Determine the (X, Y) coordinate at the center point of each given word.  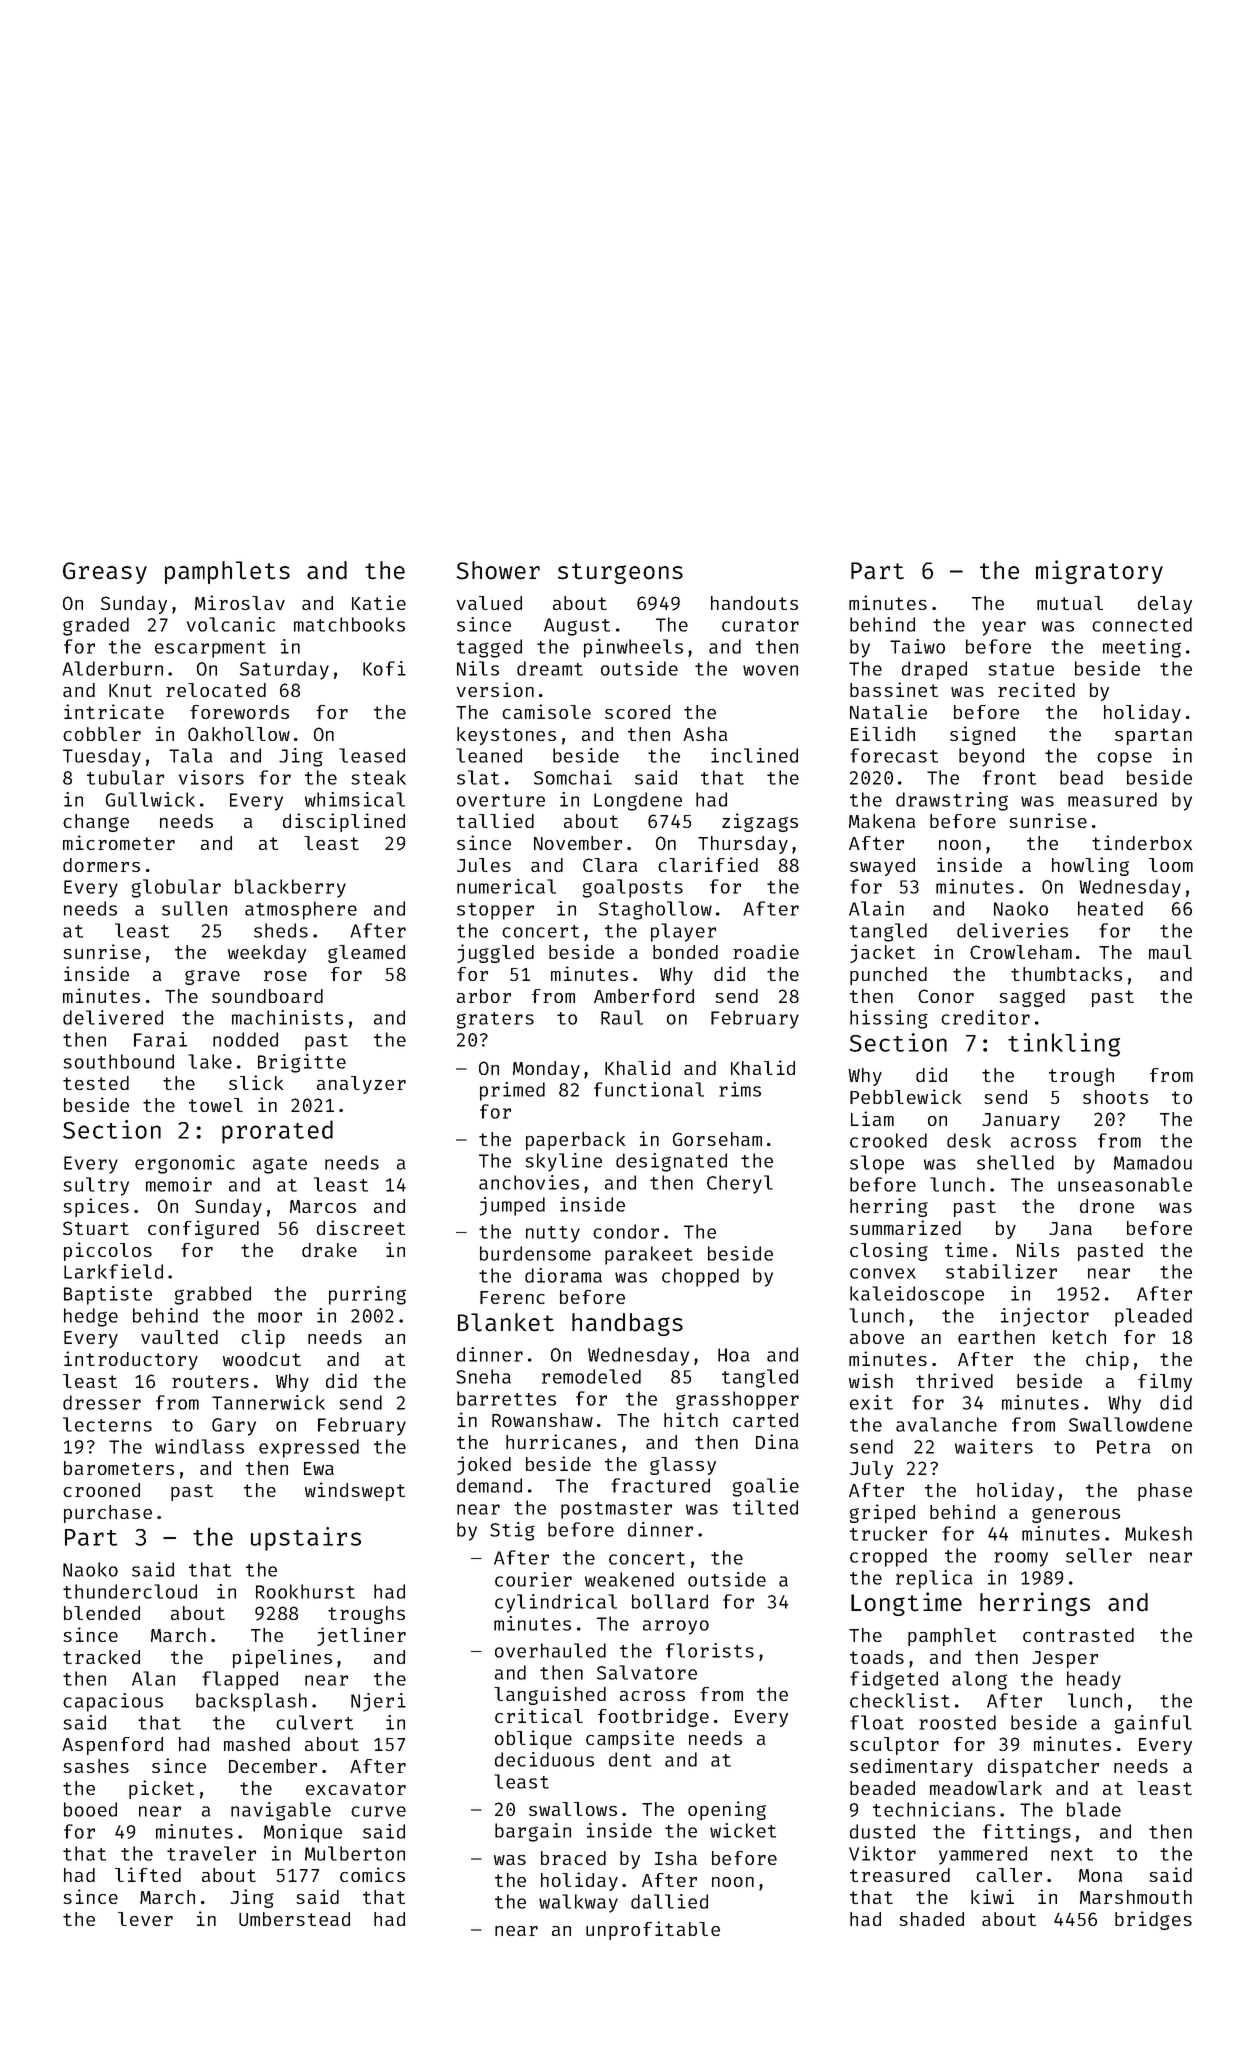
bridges (1153, 1920)
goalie (766, 1487)
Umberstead (294, 1919)
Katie (379, 602)
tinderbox (1142, 842)
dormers (101, 865)
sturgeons (620, 573)
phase (1165, 1492)
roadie (766, 951)
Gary (234, 1427)
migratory (1099, 572)
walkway (578, 1903)
